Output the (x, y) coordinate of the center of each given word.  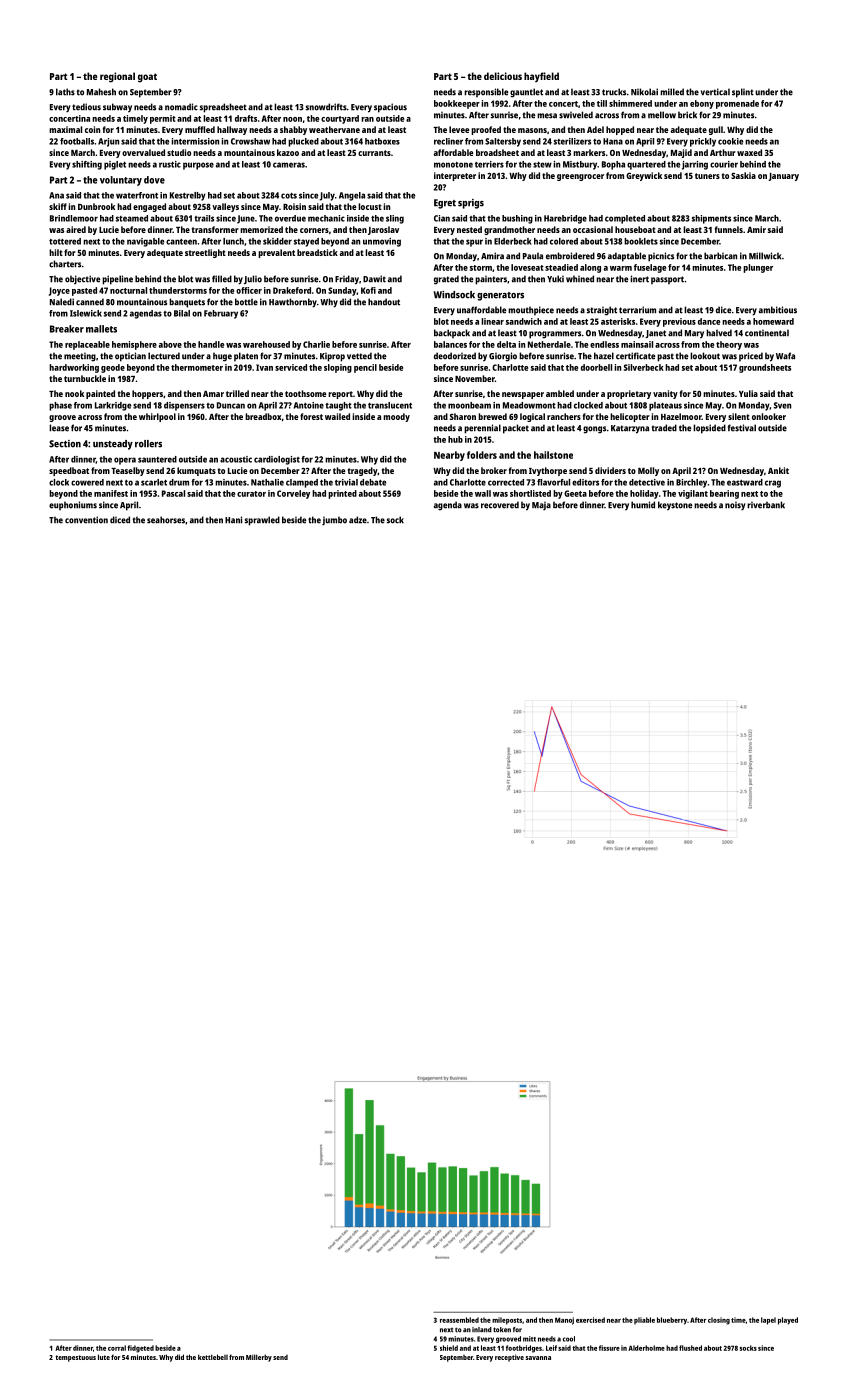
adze (358, 520)
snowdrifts (326, 107)
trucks (614, 92)
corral (117, 1348)
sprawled (262, 521)
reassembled (459, 1320)
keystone (675, 505)
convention (86, 520)
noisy (735, 505)
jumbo (334, 521)
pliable (644, 1321)
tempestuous (75, 1358)
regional (117, 77)
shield (449, 1348)
